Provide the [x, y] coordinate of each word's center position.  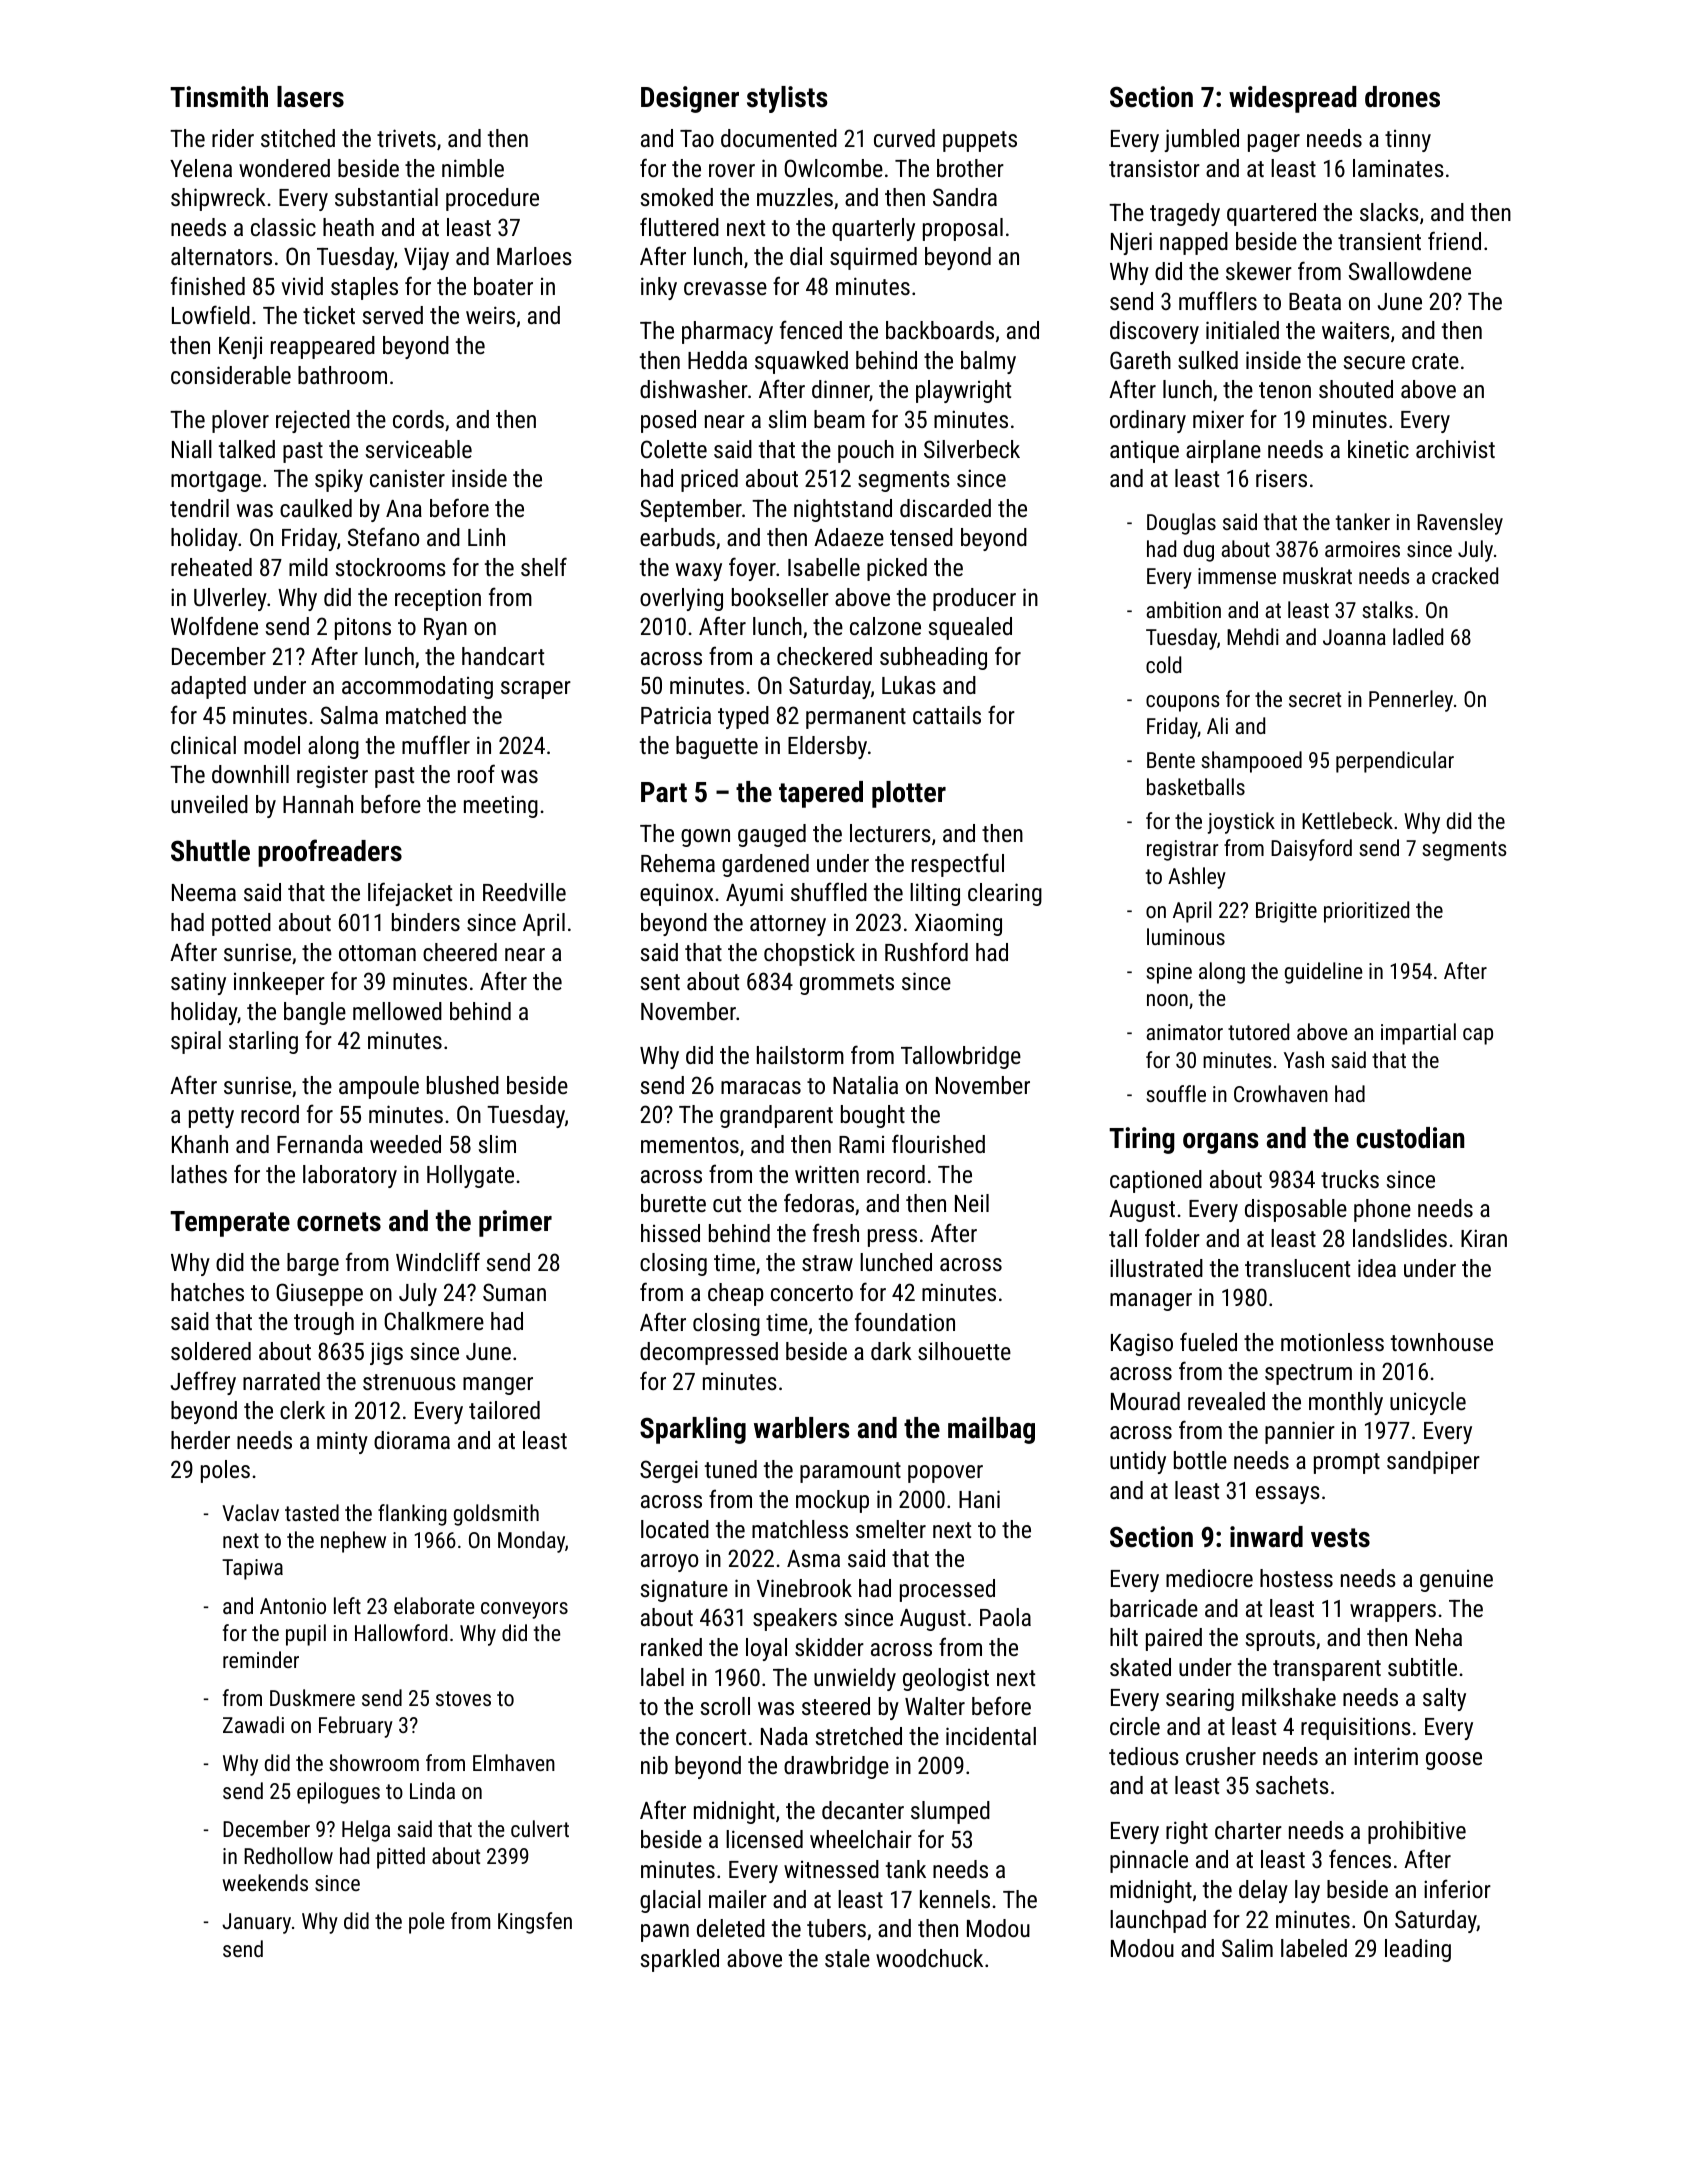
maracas [761, 1087]
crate [1435, 361]
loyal [766, 1649]
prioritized [1366, 912]
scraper [536, 690]
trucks [1350, 1179]
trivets [406, 138]
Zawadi [253, 1724]
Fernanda [320, 1144]
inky [659, 288]
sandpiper [1433, 1462]
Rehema [678, 863]
